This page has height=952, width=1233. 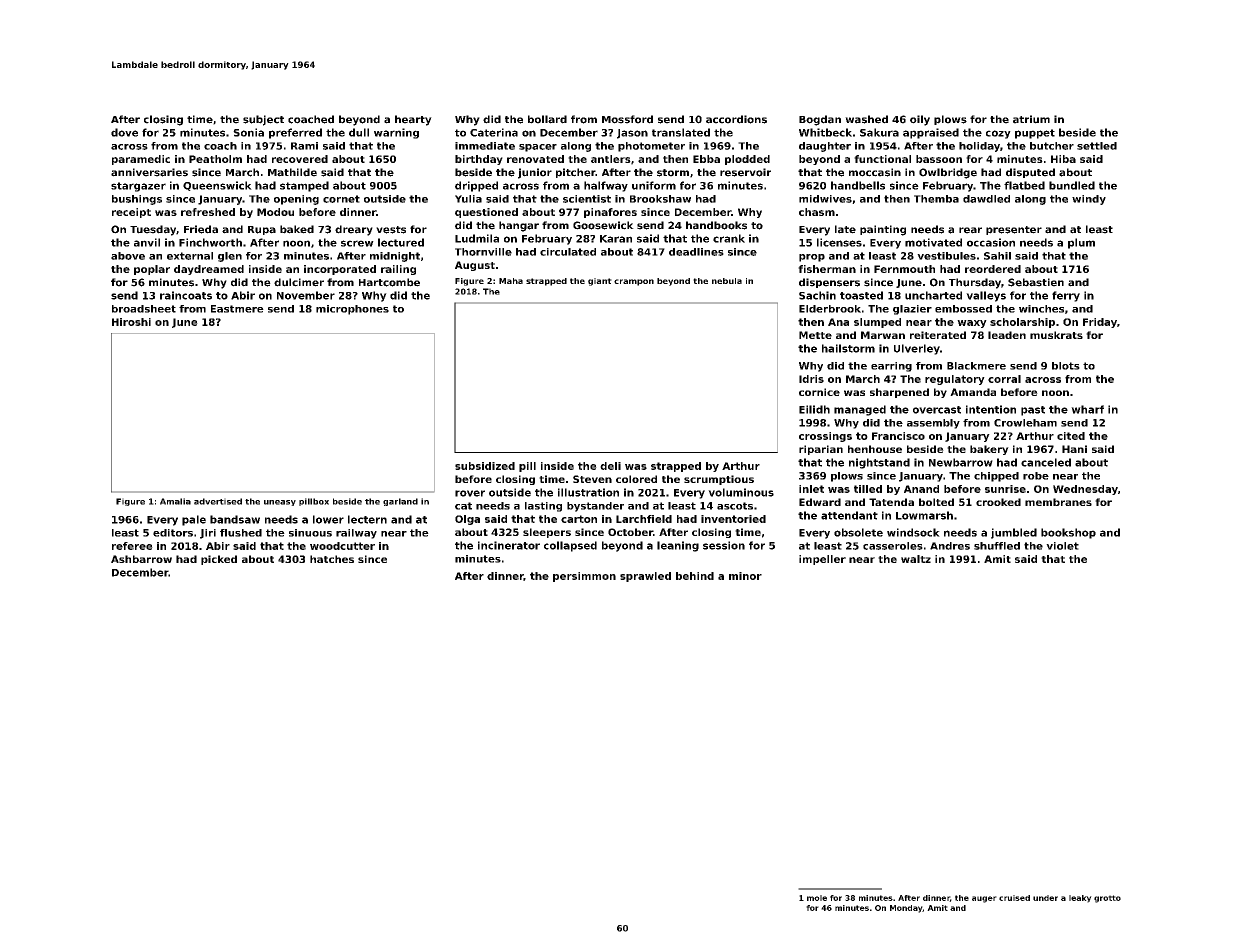 What do you see at coordinates (1031, 119) in the page?
I see `atrium` at bounding box center [1031, 119].
